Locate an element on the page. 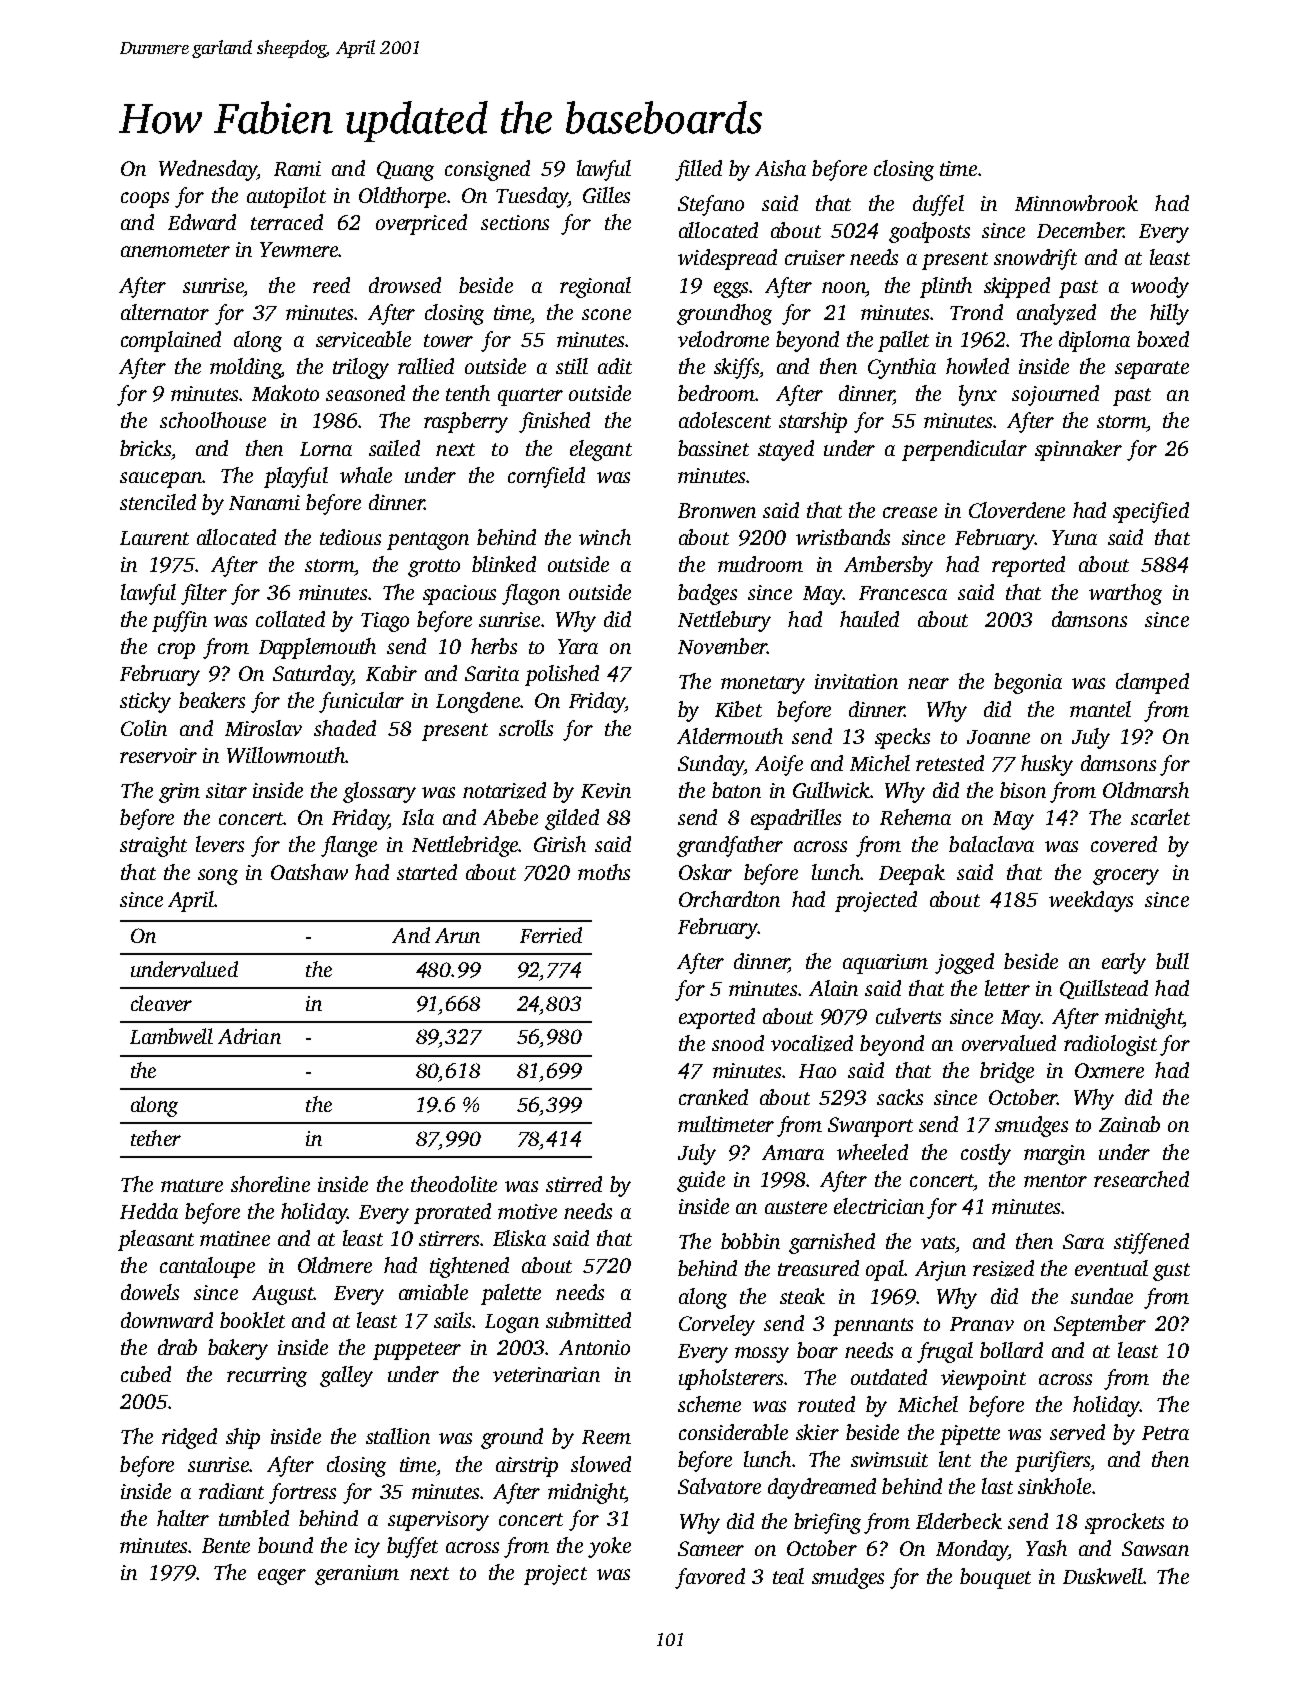  Elderbeck is located at coordinates (959, 1521).
